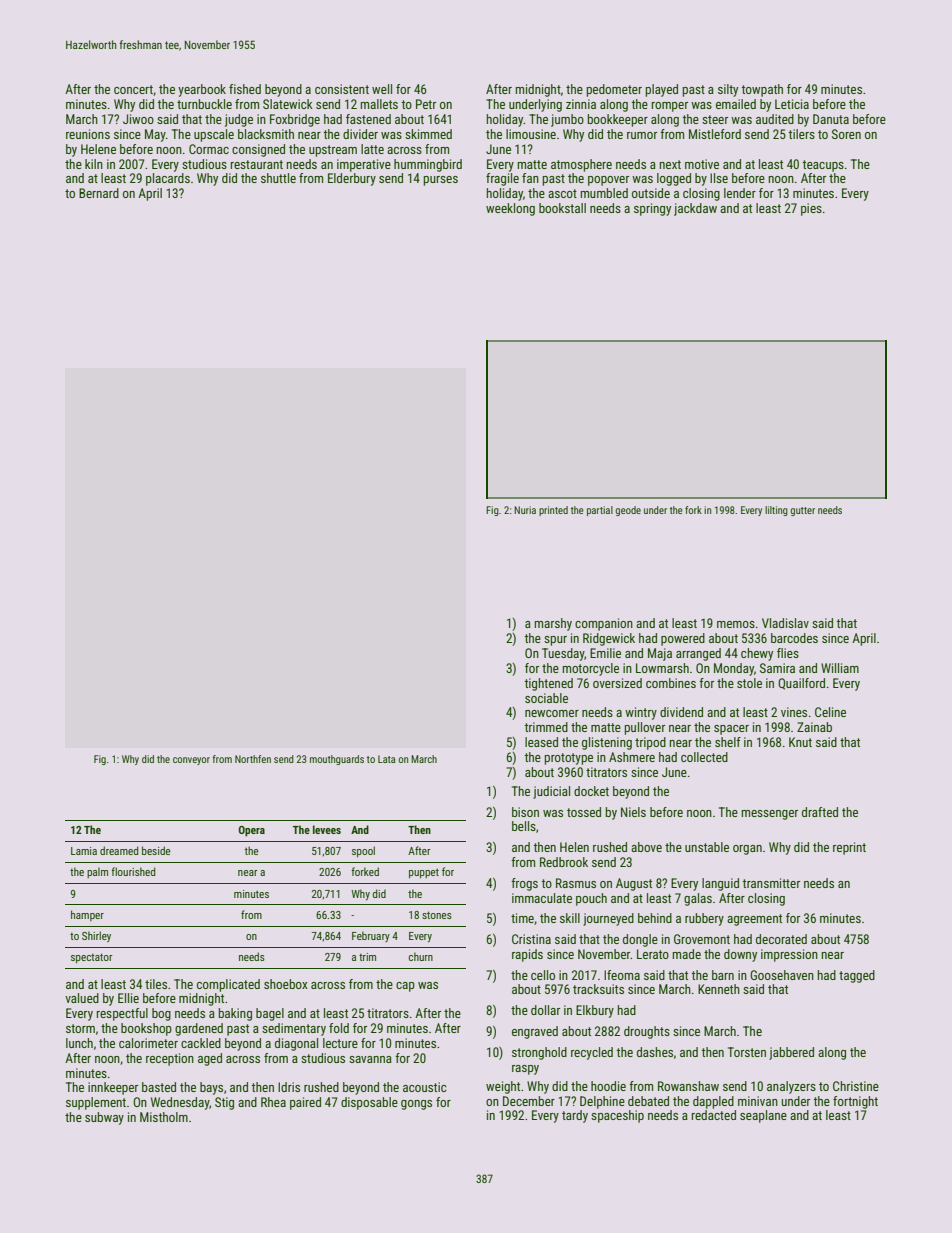  I want to click on Bernard, so click(99, 193).
